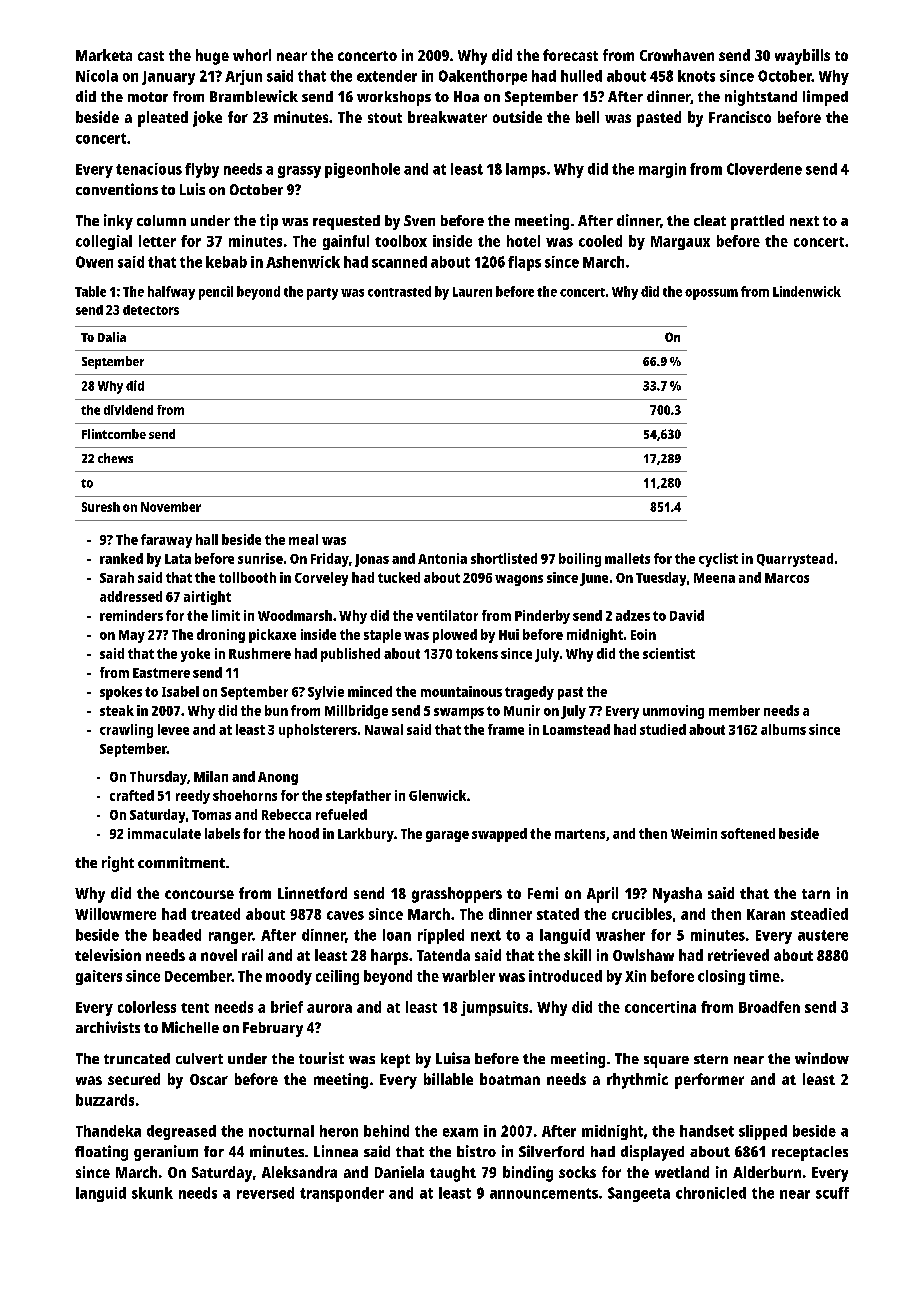  Describe the element at coordinates (195, 1008) in the screenshot. I see `tent` at that location.
